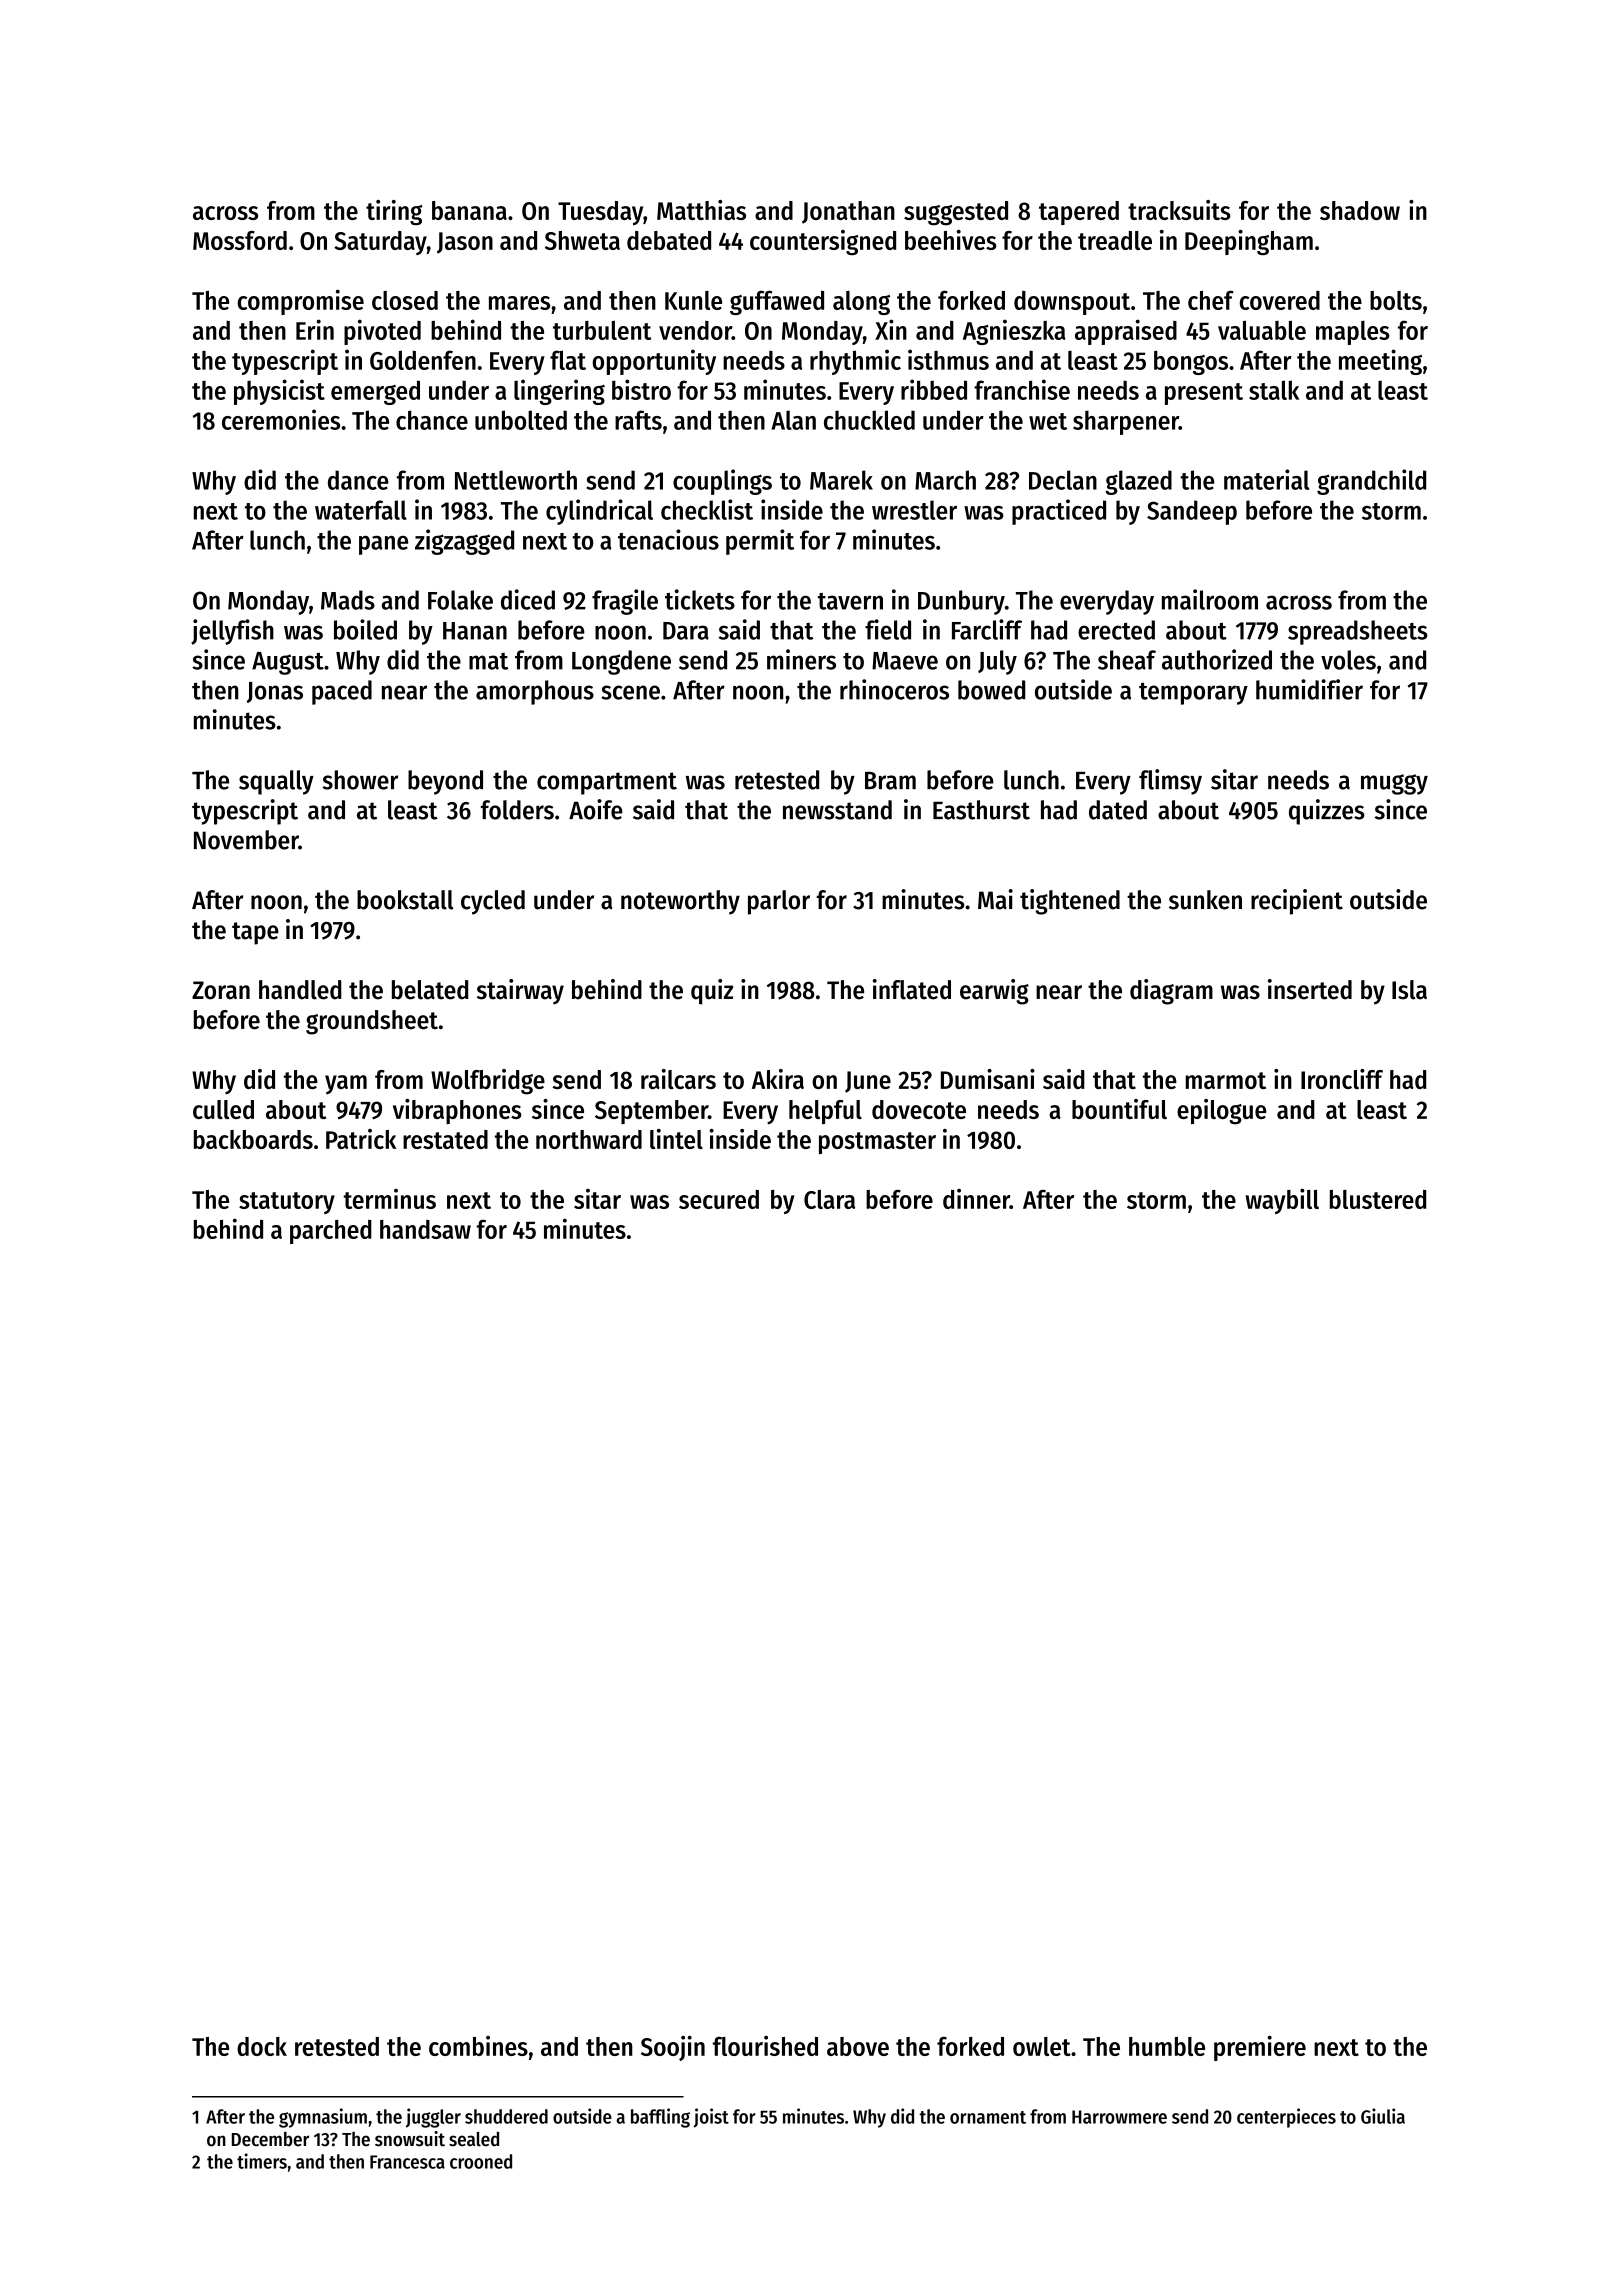 The height and width of the document is (2292, 1620). What do you see at coordinates (331, 1232) in the document?
I see `parched` at bounding box center [331, 1232].
